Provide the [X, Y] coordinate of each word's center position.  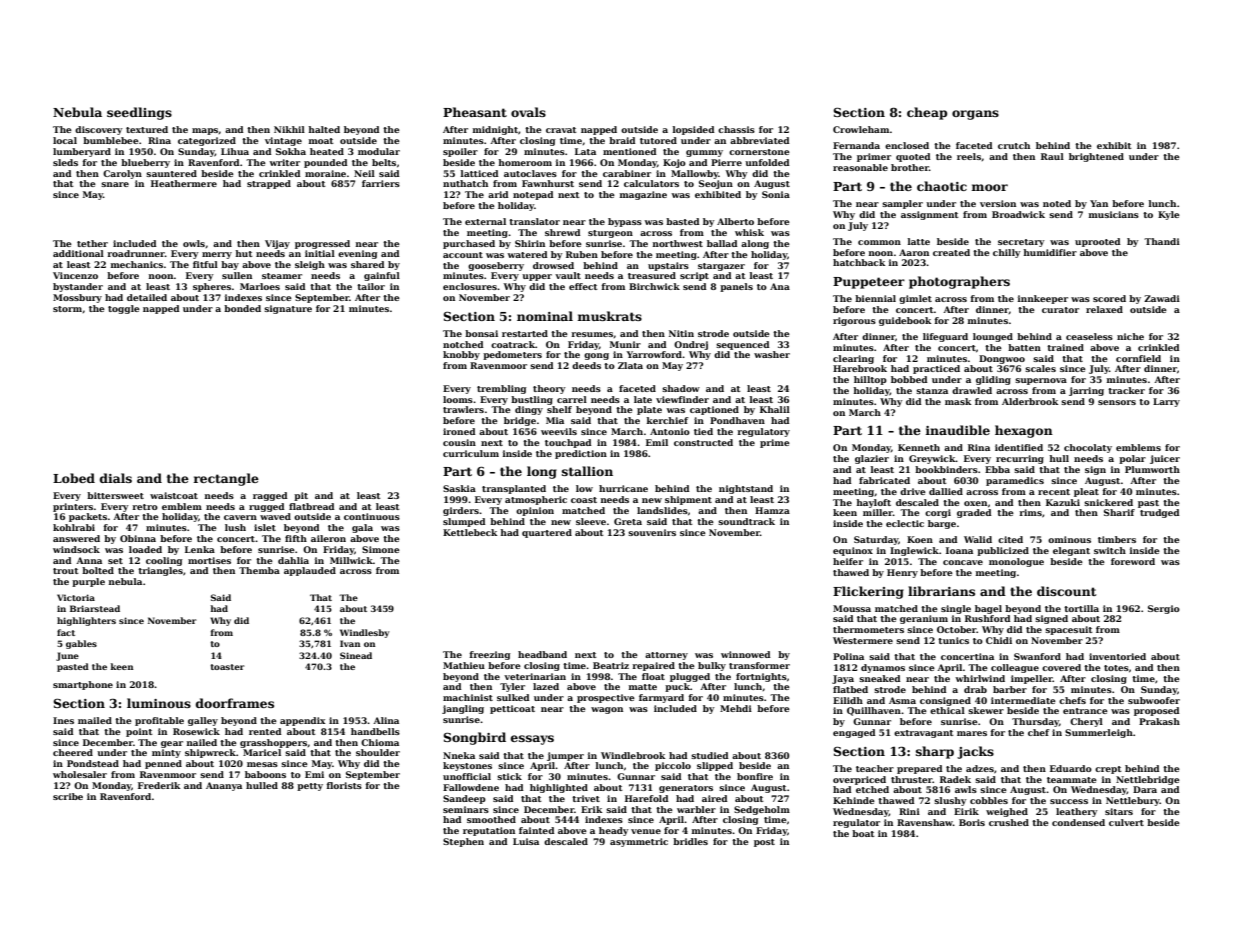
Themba [259, 570]
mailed [95, 720]
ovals [528, 112]
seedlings [139, 113]
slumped [464, 522]
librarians [941, 591]
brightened [1096, 157]
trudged [1160, 513]
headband [542, 654]
